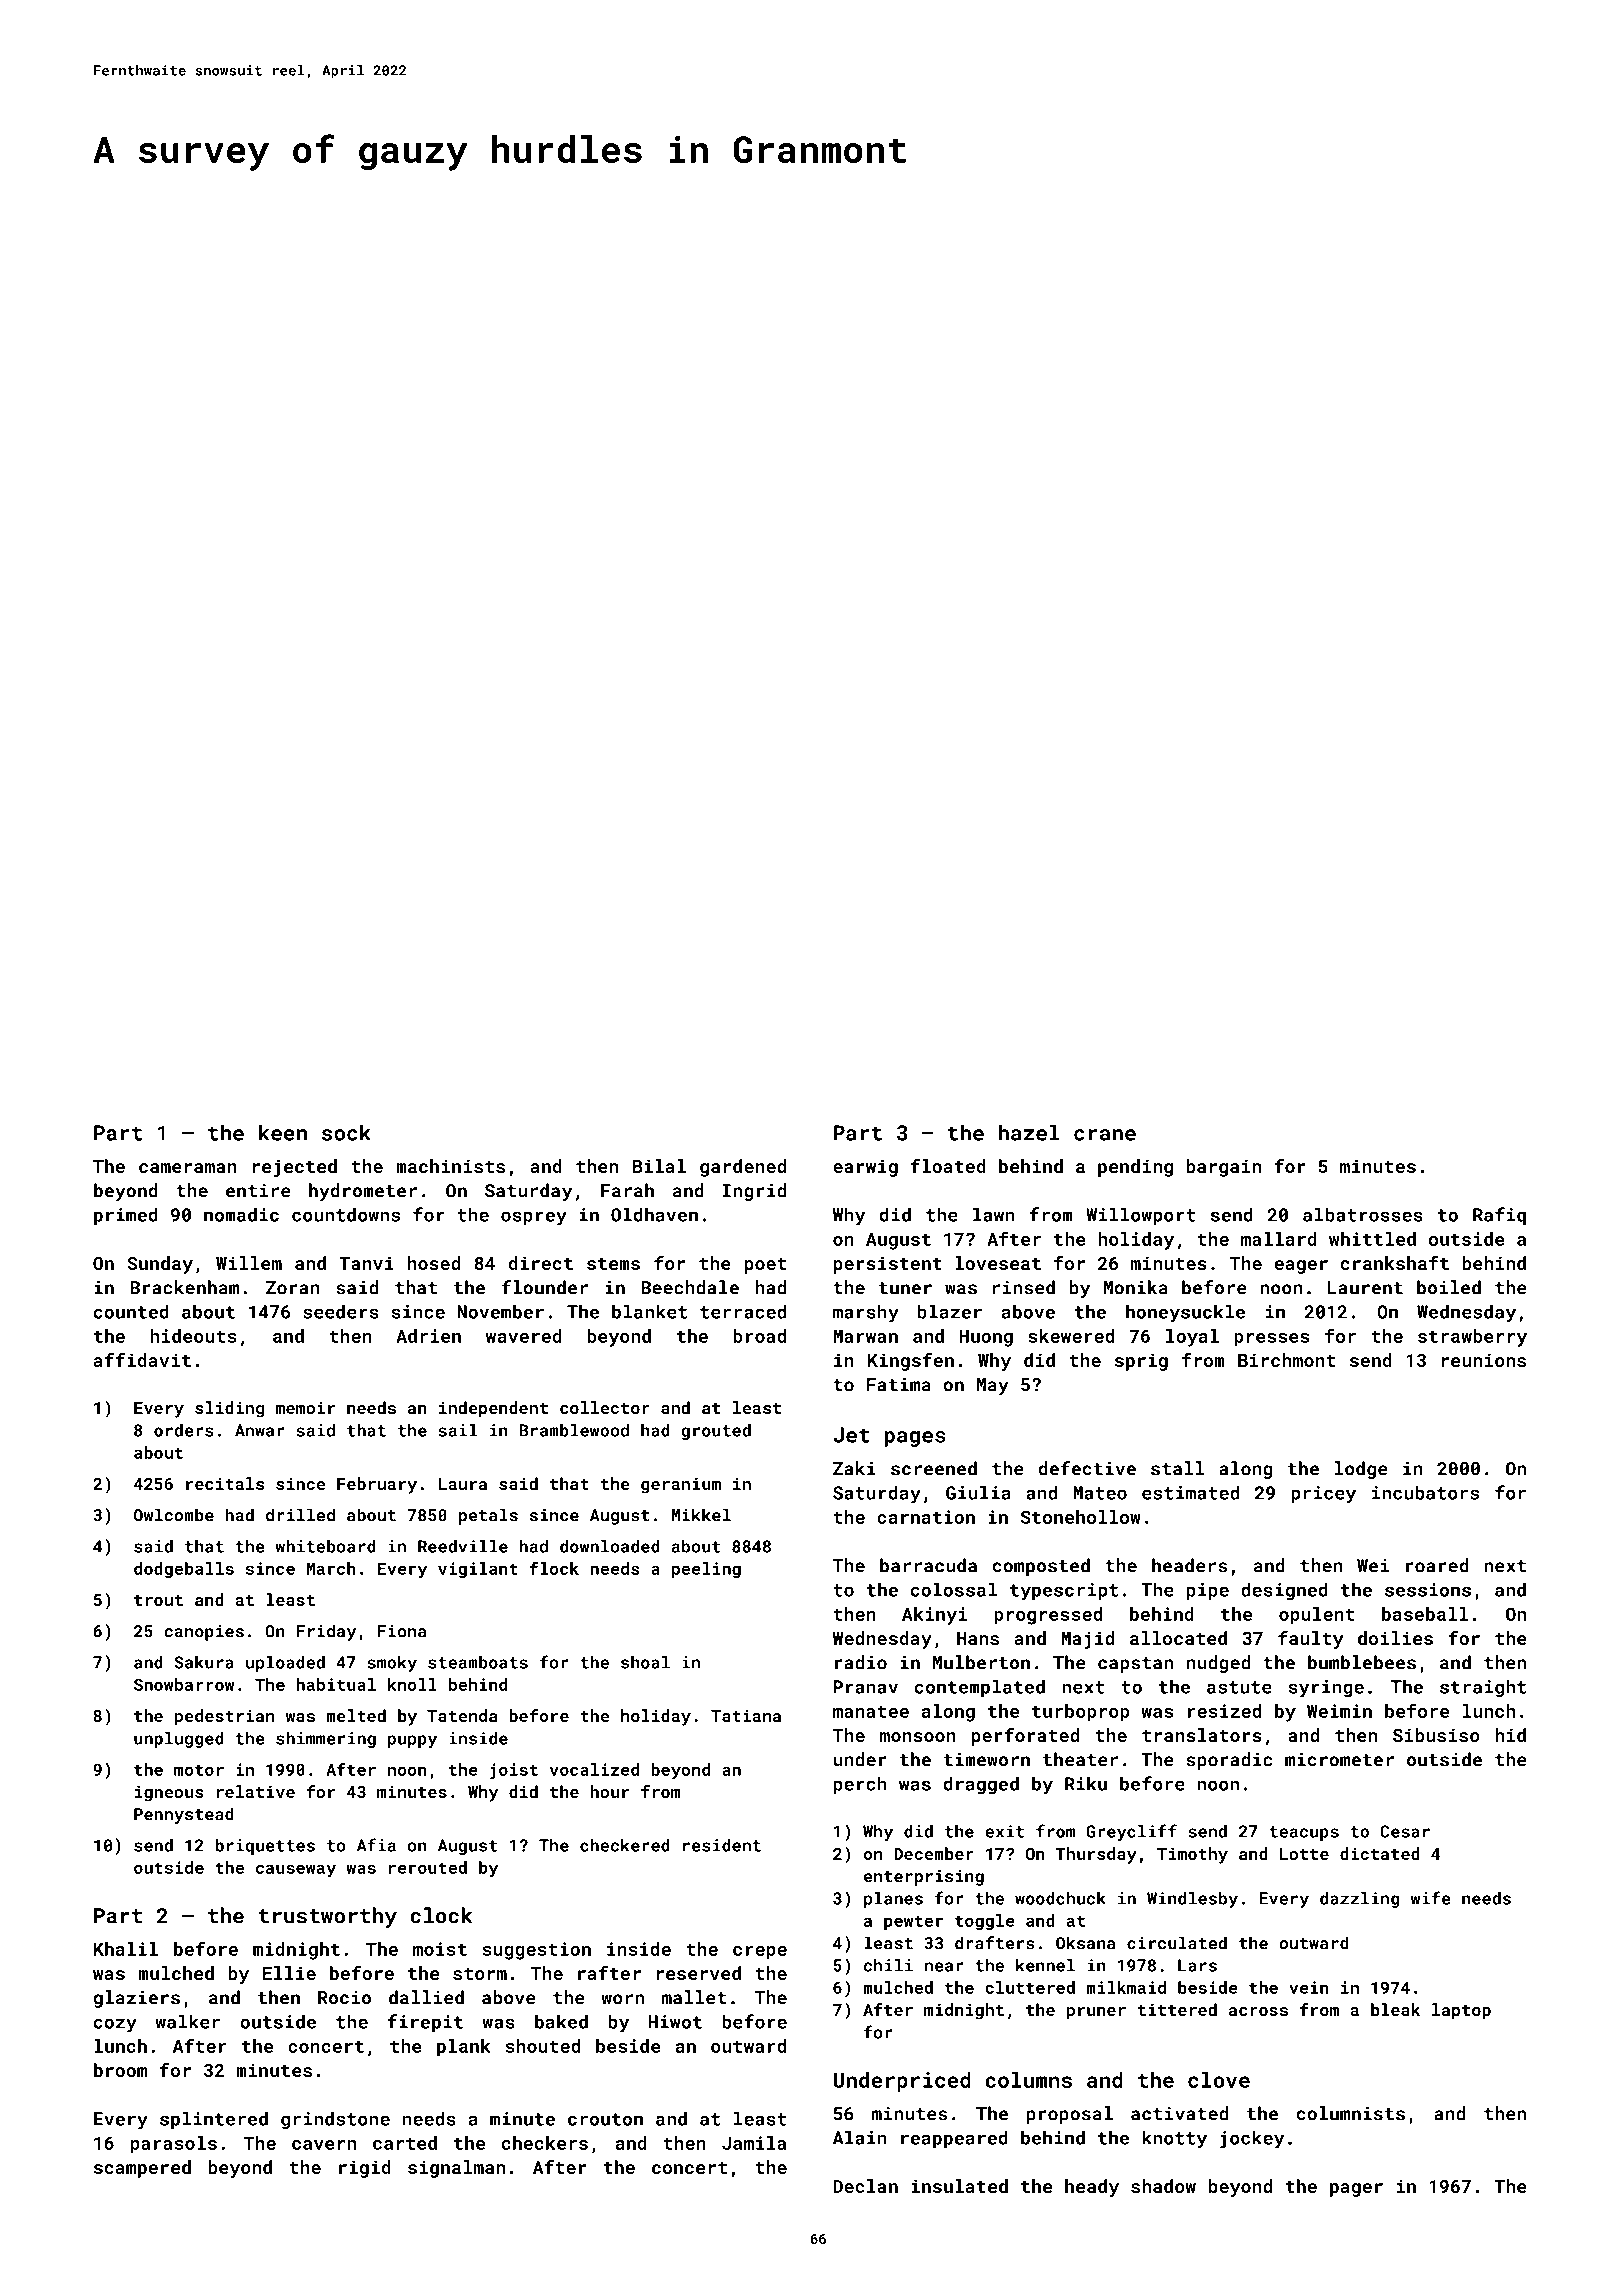  What do you see at coordinates (926, 1517) in the screenshot?
I see `carnation` at bounding box center [926, 1517].
